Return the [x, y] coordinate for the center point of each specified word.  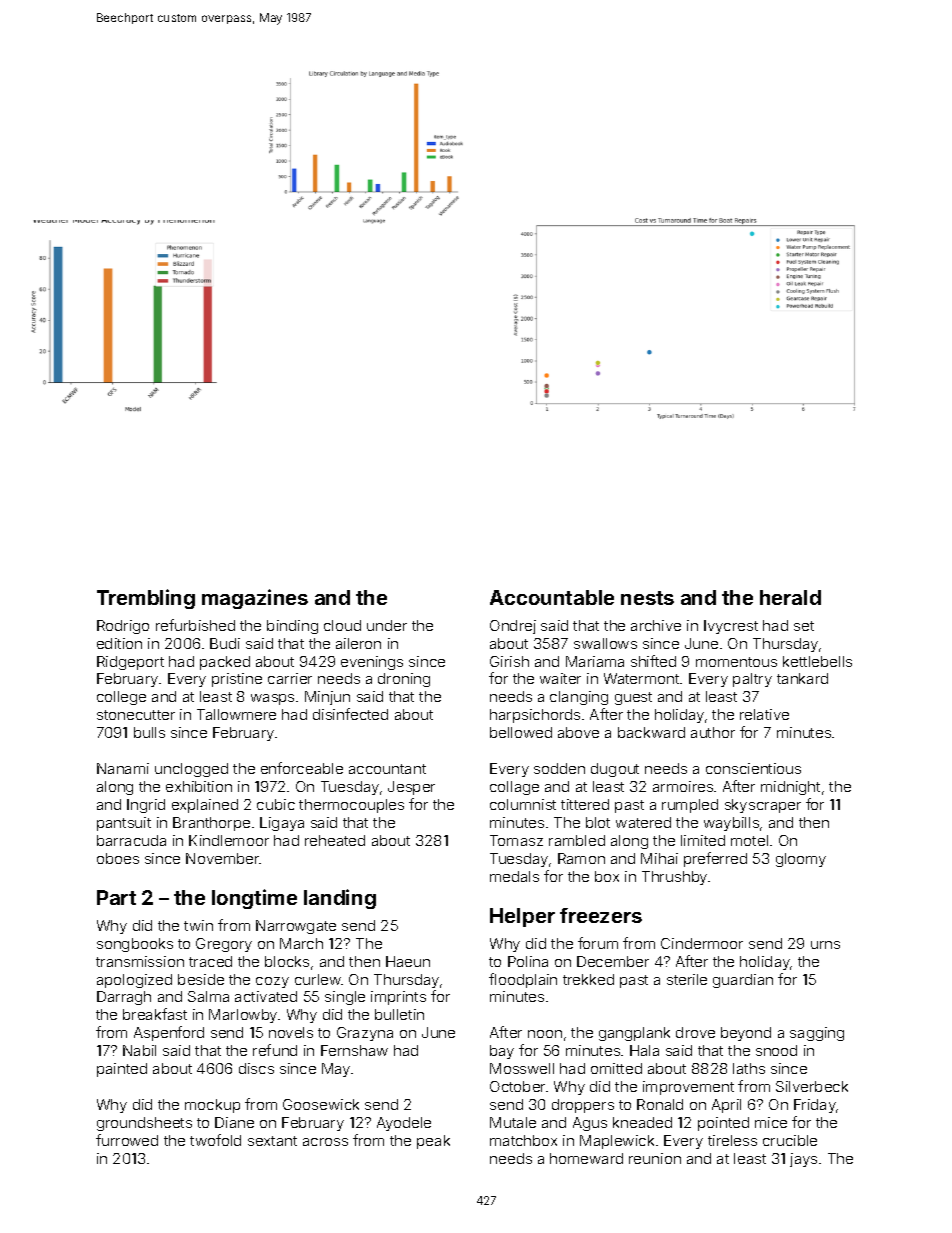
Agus [590, 1124]
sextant [272, 1141]
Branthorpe [211, 824]
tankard [802, 678]
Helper [522, 917]
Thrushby [674, 878]
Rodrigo [123, 627]
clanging [579, 698]
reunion [655, 1158]
